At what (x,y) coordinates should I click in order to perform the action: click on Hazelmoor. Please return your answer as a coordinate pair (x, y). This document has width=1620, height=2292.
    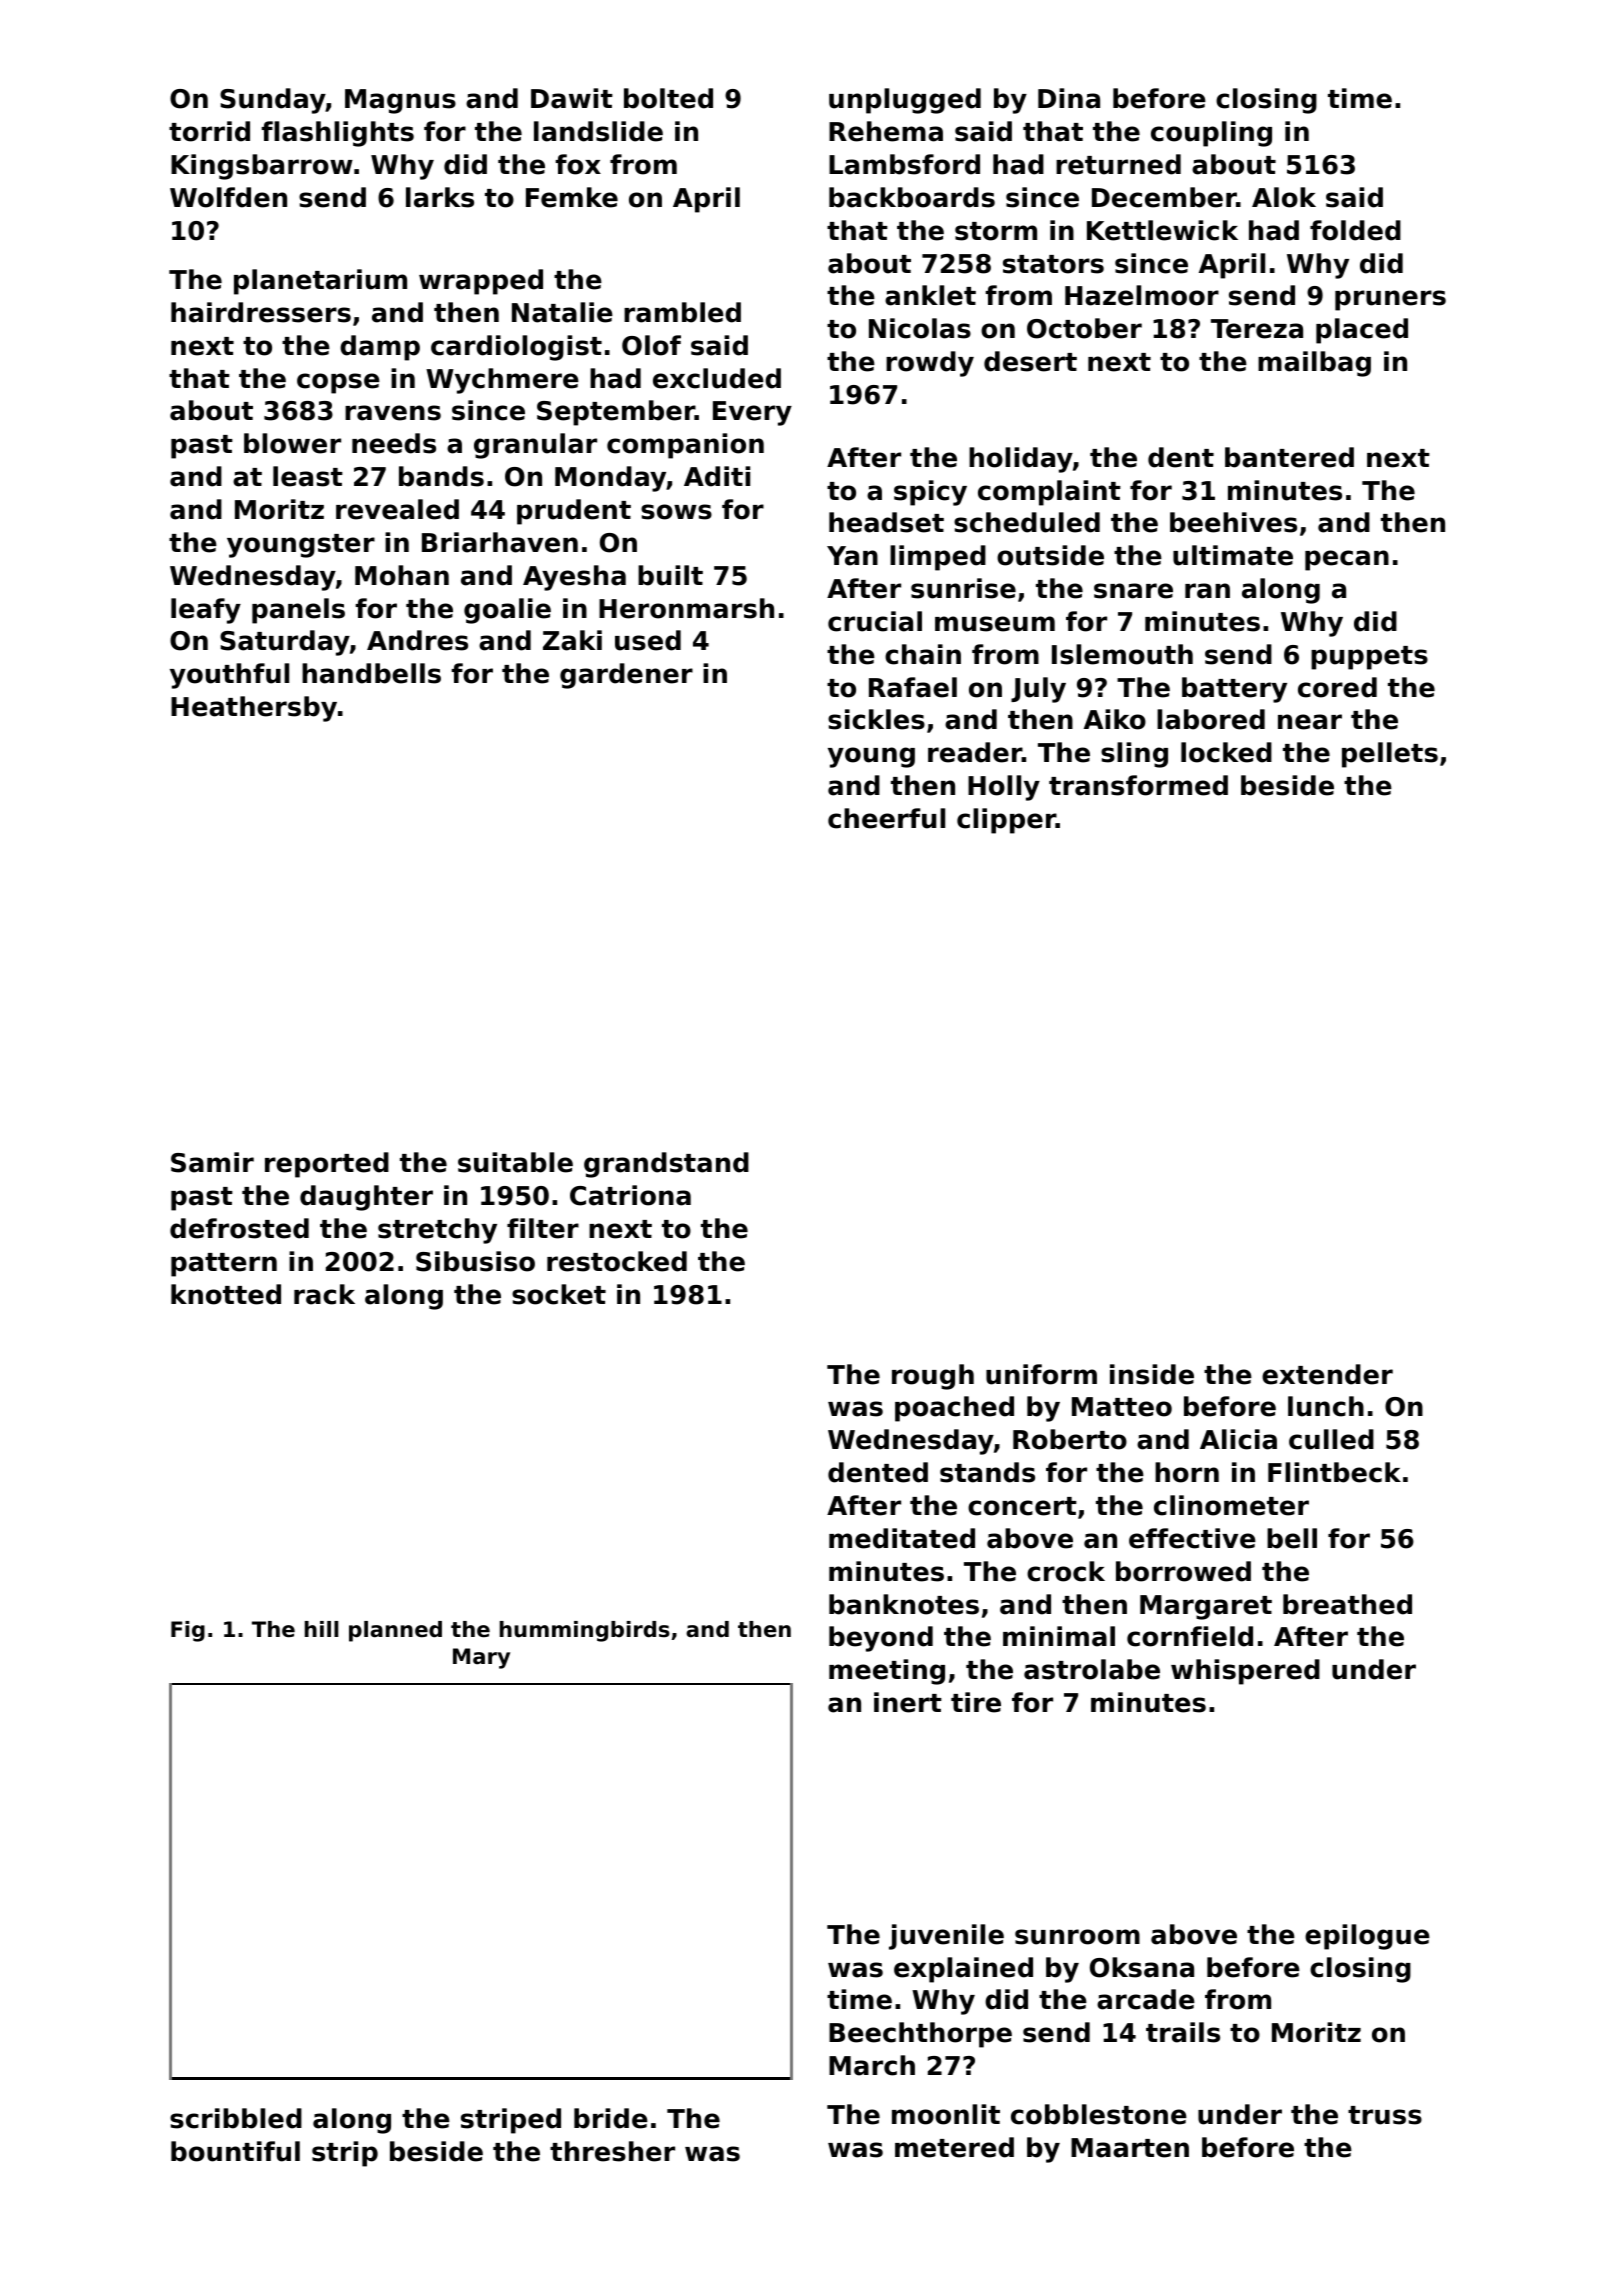
    Looking at the image, I should click on (1142, 295).
